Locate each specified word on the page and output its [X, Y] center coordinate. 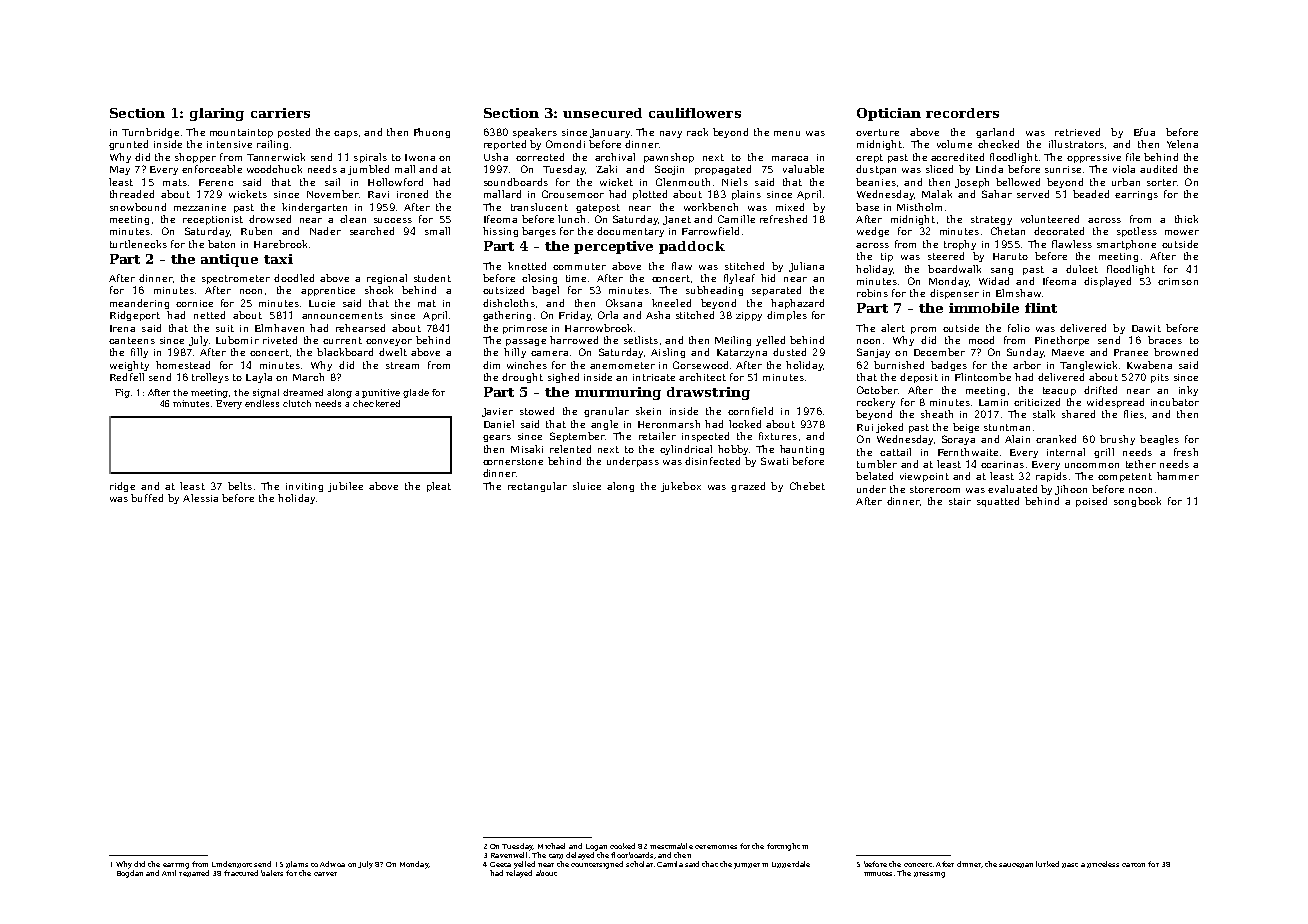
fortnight [783, 847]
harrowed [574, 340]
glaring [217, 114]
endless [262, 403]
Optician [889, 114]
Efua [1144, 132]
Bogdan [130, 874]
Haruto [1010, 256]
